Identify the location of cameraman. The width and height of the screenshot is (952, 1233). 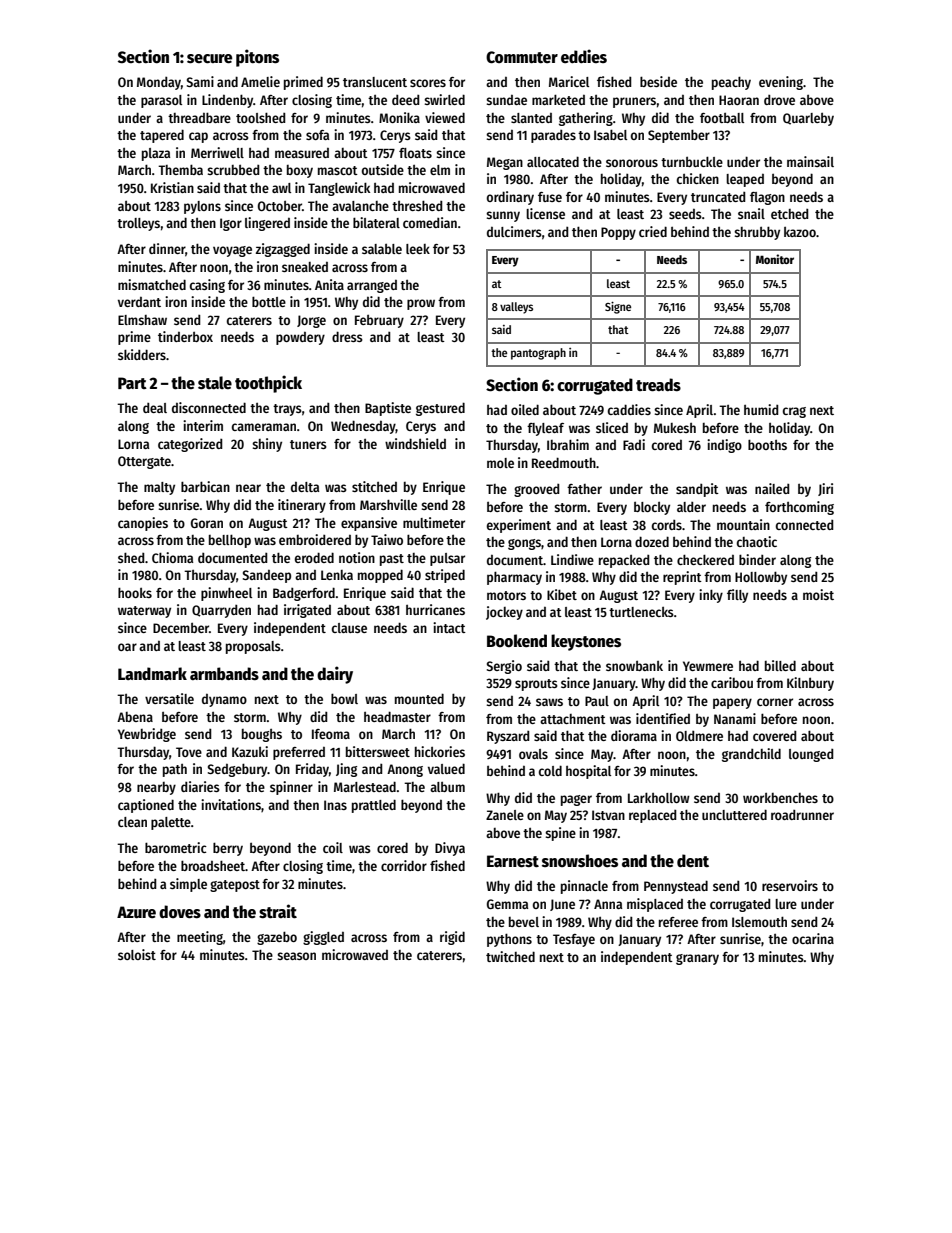
(264, 427).
